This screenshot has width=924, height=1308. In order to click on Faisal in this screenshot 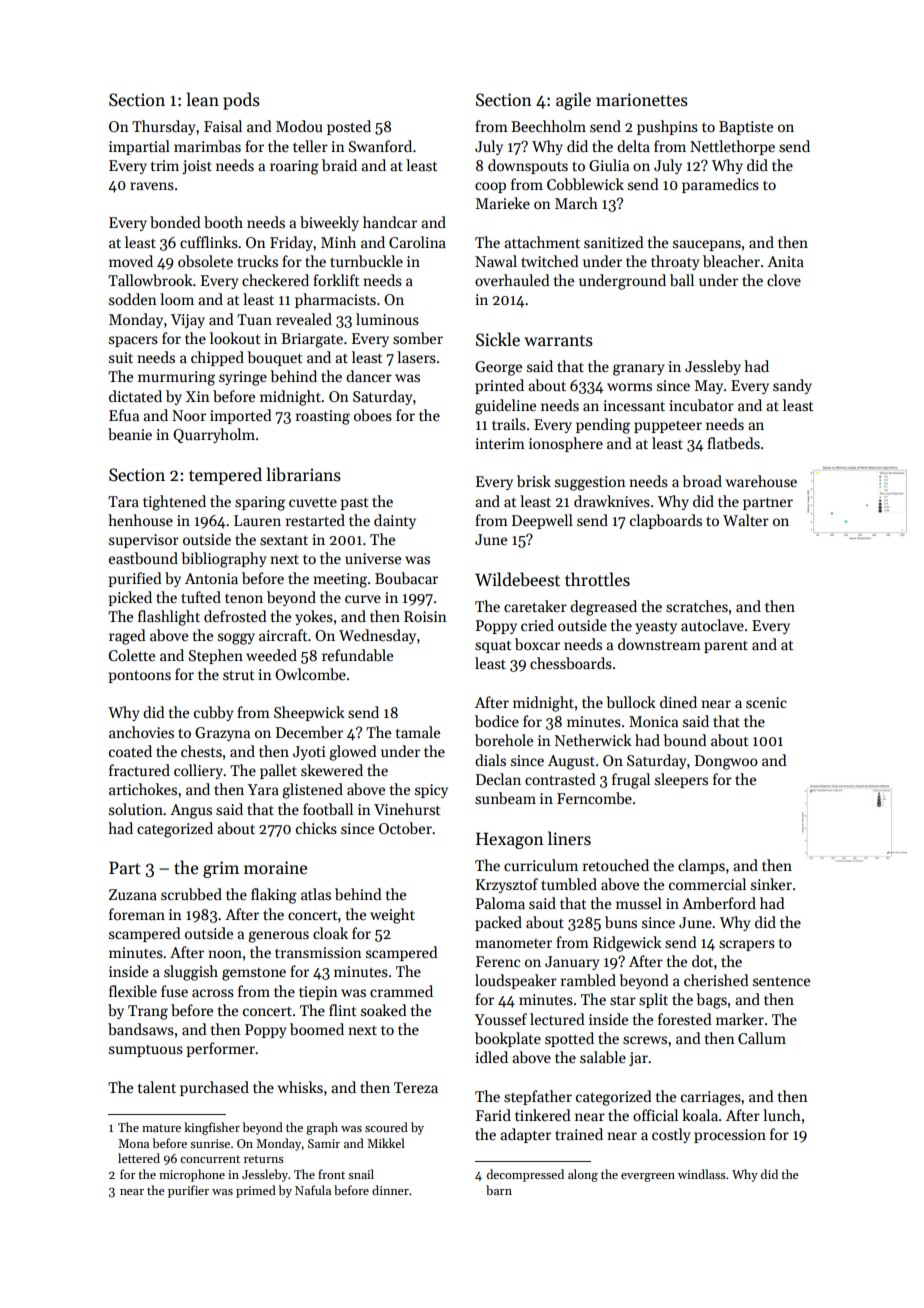, I will do `click(223, 126)`.
